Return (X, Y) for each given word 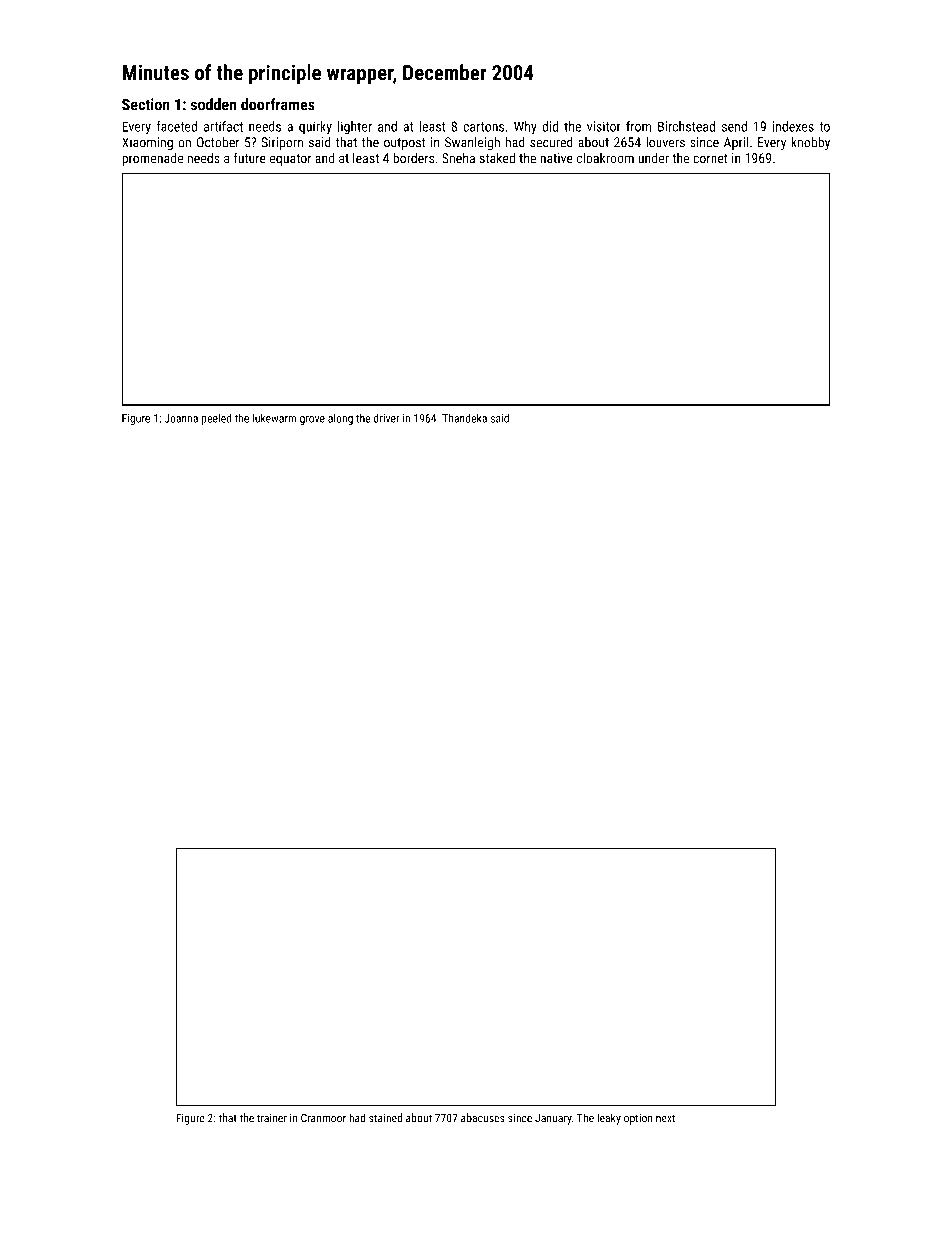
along (340, 419)
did (550, 126)
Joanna (181, 418)
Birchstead (686, 126)
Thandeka (464, 418)
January (553, 1119)
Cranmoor (323, 1118)
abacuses (483, 1118)
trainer (272, 1118)
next (665, 1118)
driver (387, 418)
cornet (710, 159)
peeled (216, 419)
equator (290, 160)
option (638, 1119)
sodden (214, 104)
